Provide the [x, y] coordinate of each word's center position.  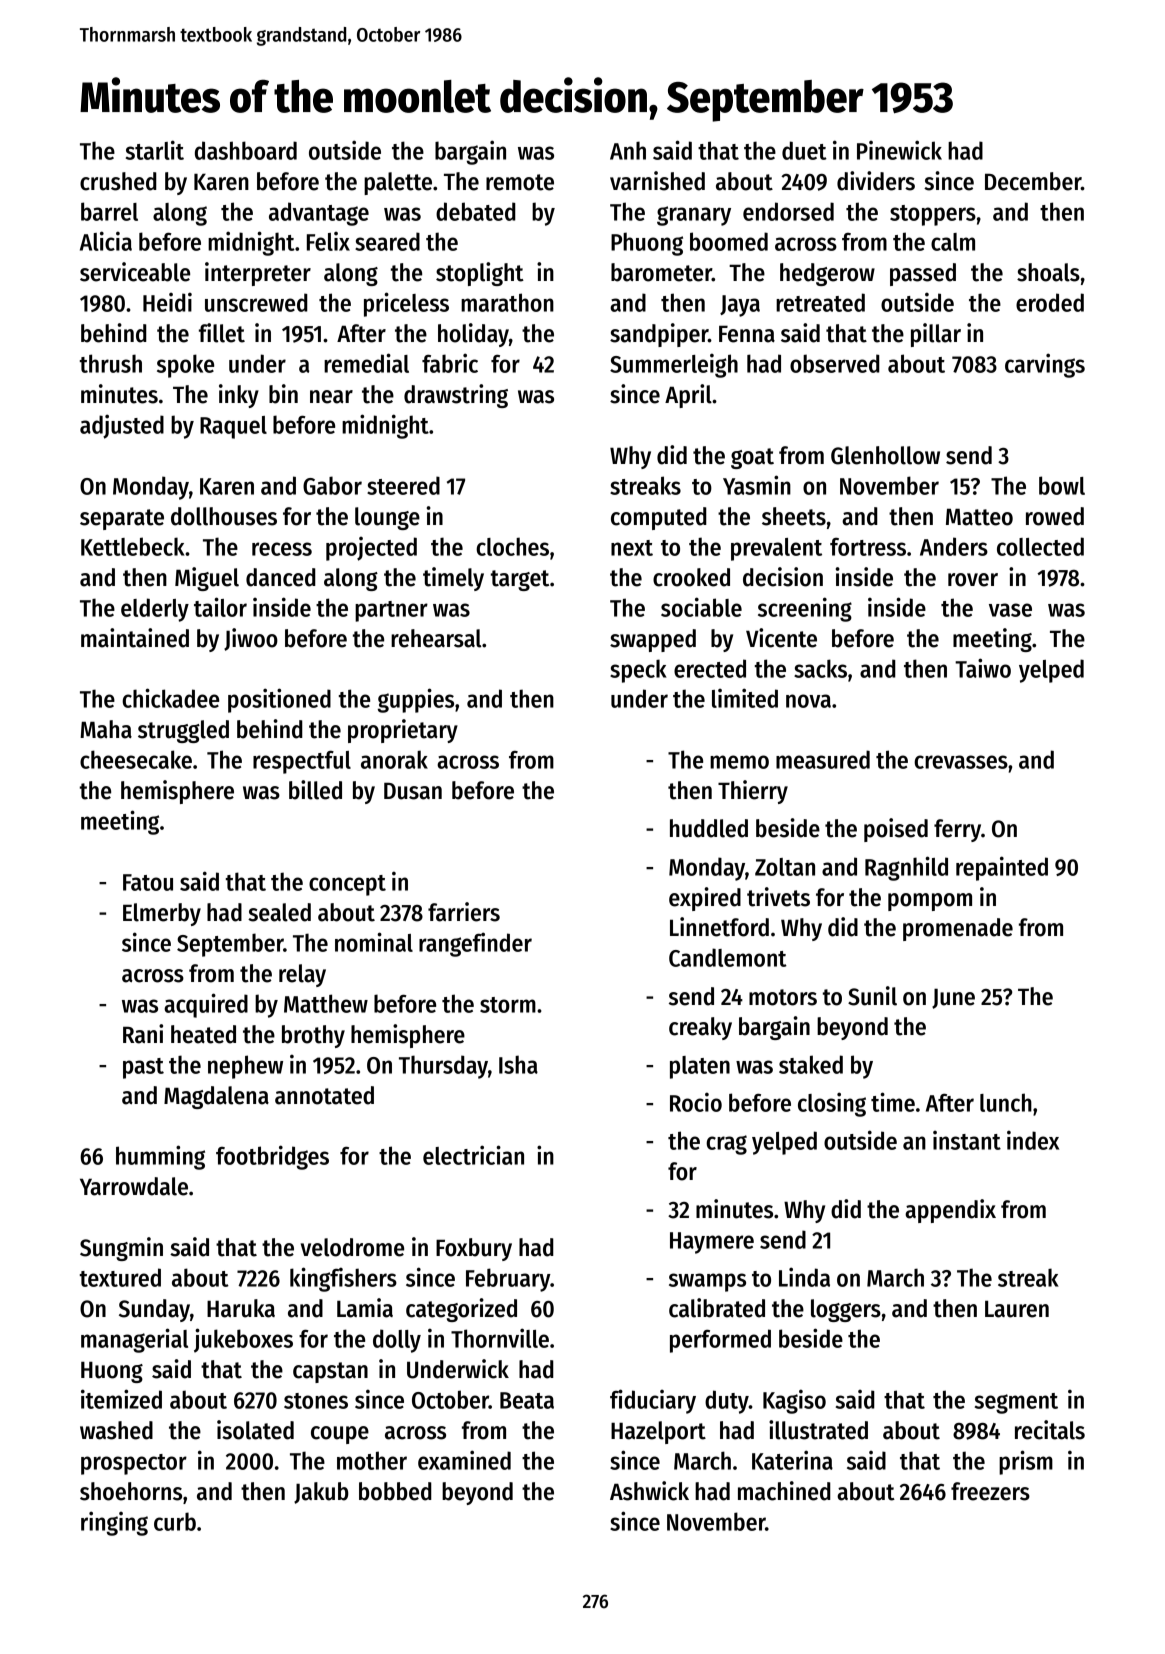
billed [315, 790]
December [1033, 181]
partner [391, 611]
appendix [950, 1211]
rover [973, 580]
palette [398, 183]
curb [175, 1521]
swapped [653, 640]
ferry [957, 830]
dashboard [246, 150]
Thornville [500, 1338]
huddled [709, 828]
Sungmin [121, 1249]
